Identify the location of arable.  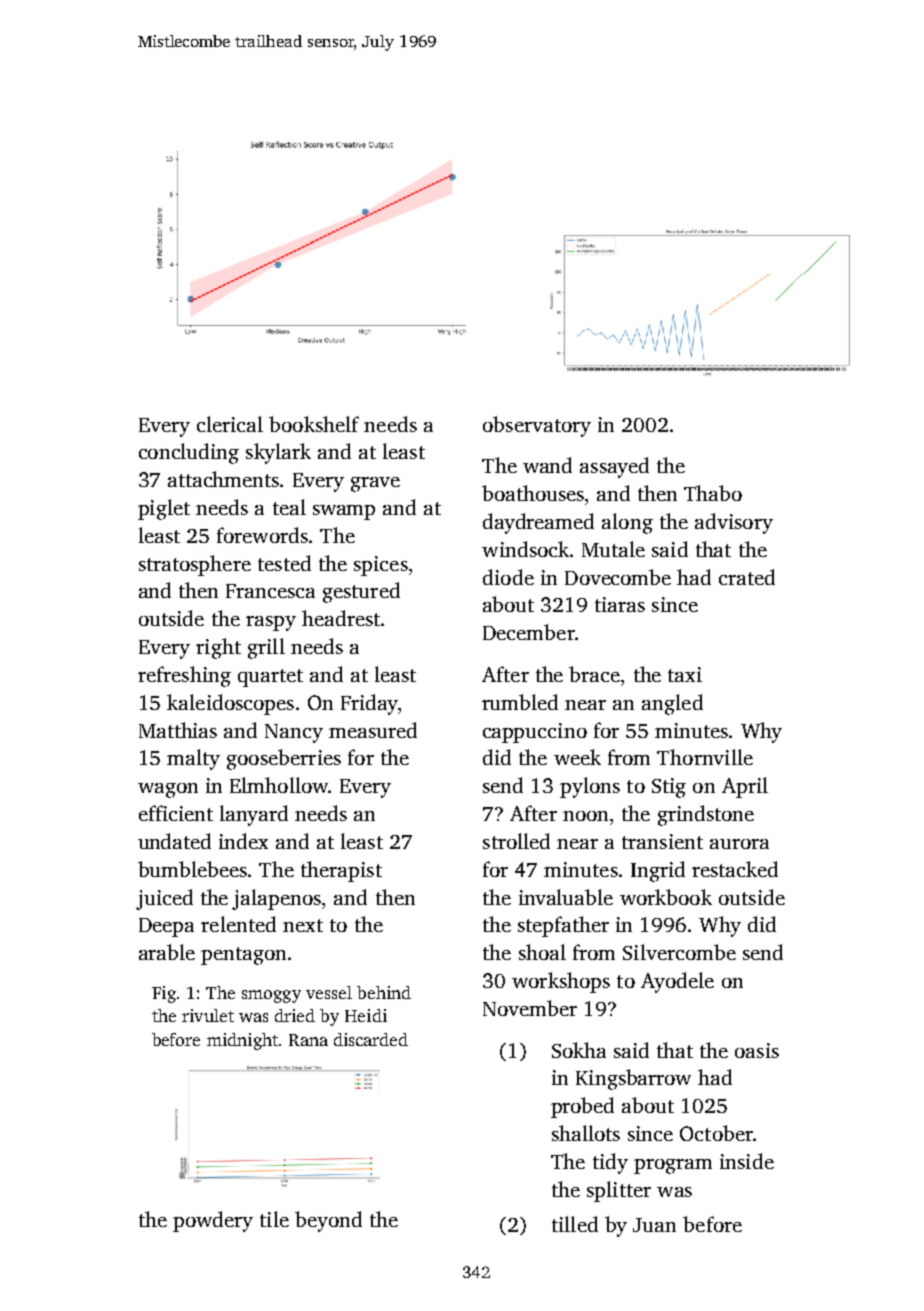
(167, 952).
